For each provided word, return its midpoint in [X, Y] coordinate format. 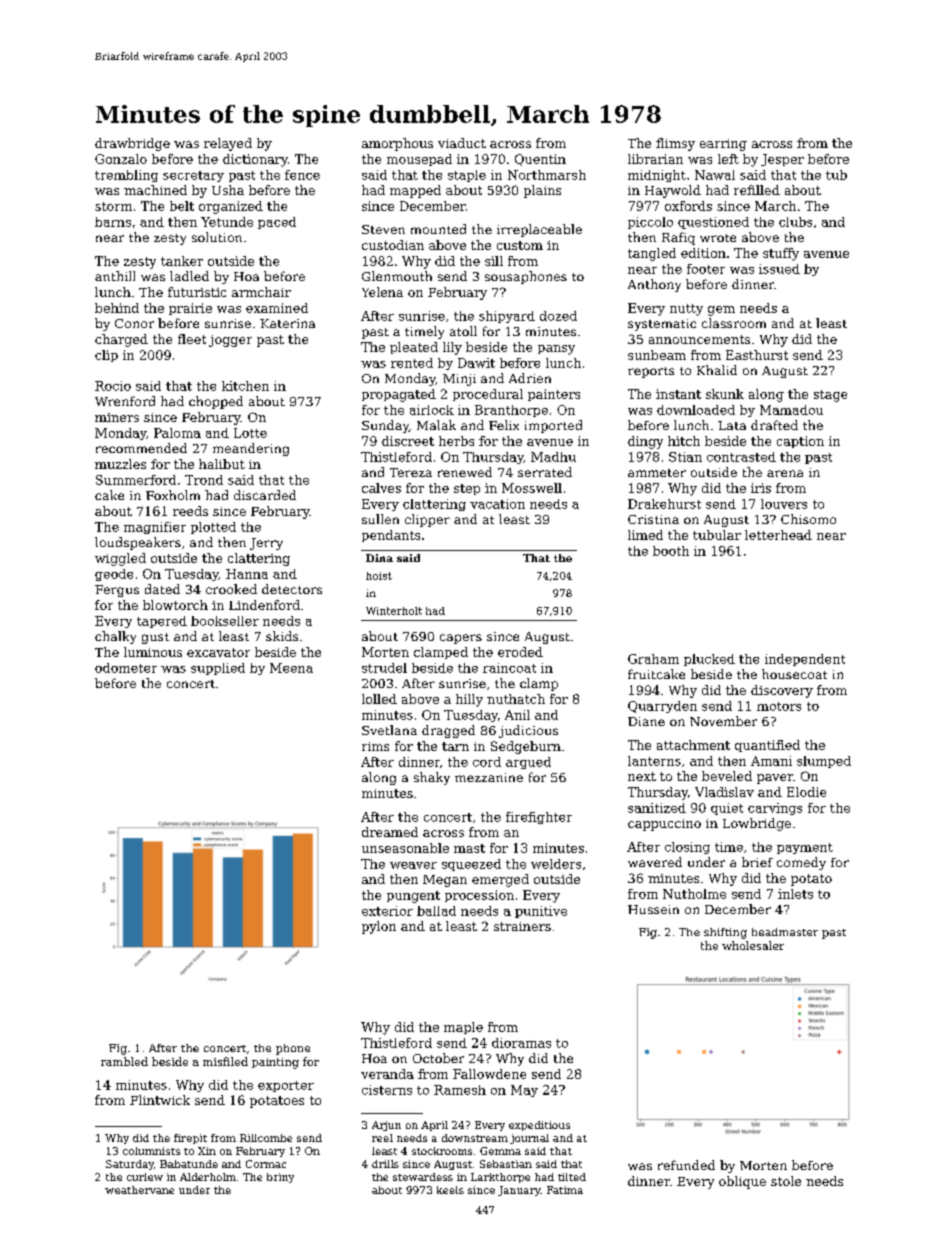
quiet [727, 809]
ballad [436, 911]
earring [723, 145]
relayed [228, 144]
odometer [126, 668]
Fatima [565, 1190]
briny [280, 1178]
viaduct [462, 143]
